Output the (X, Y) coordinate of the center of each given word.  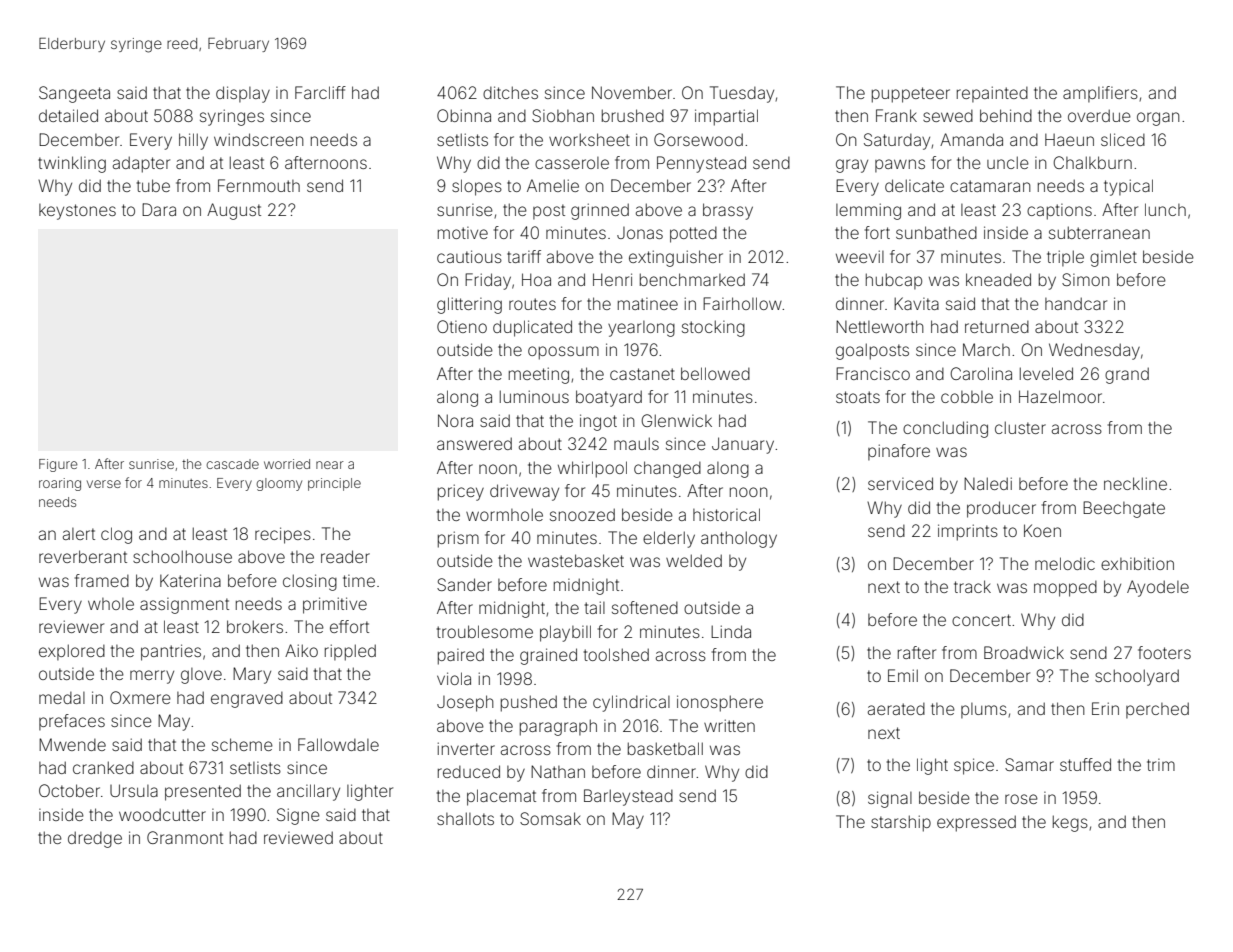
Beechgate (1124, 509)
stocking (713, 328)
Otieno (462, 326)
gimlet (1113, 258)
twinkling (72, 164)
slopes (477, 187)
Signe (298, 816)
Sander (464, 584)
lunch (1165, 209)
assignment (184, 606)
